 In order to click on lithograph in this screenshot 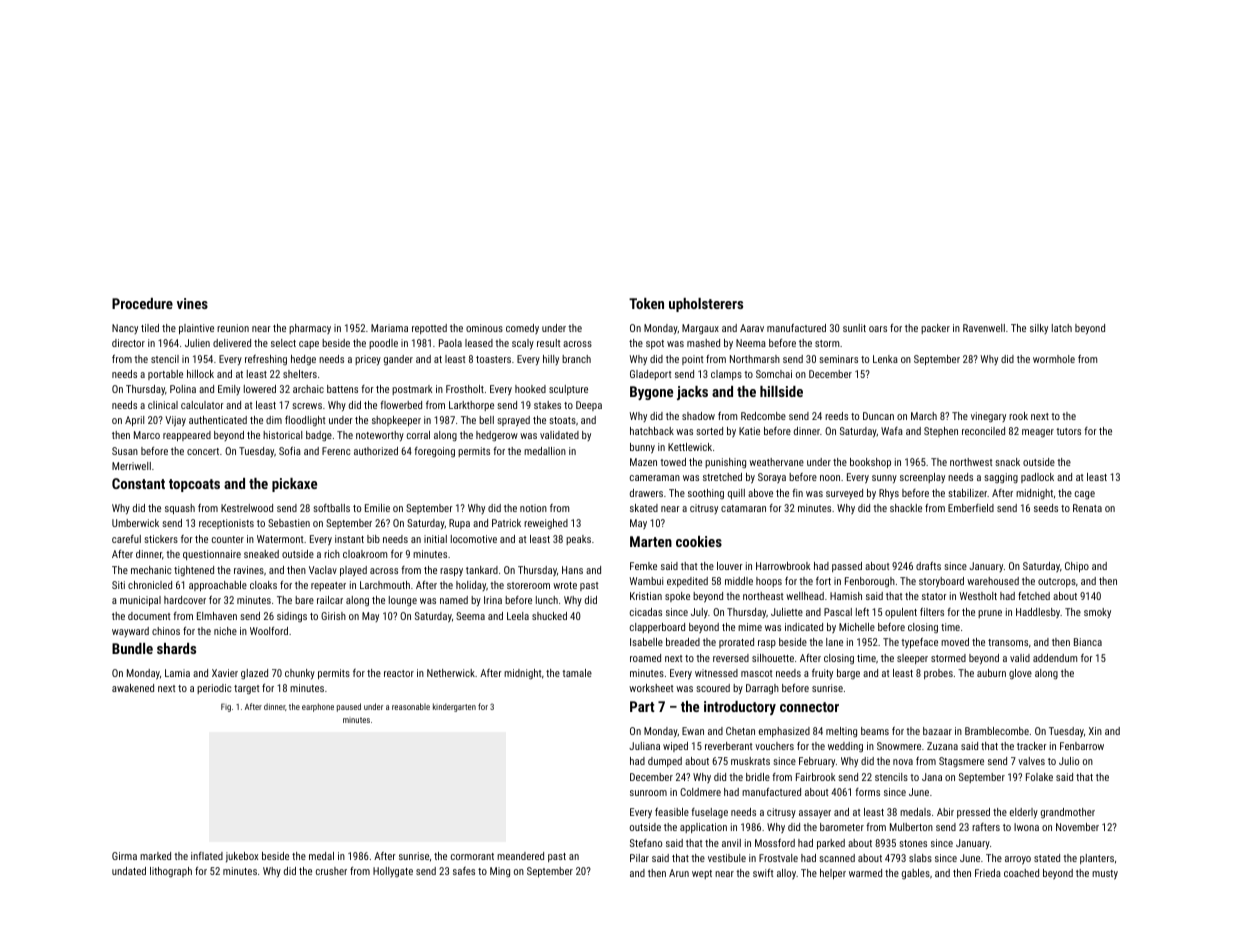, I will do `click(171, 872)`.
